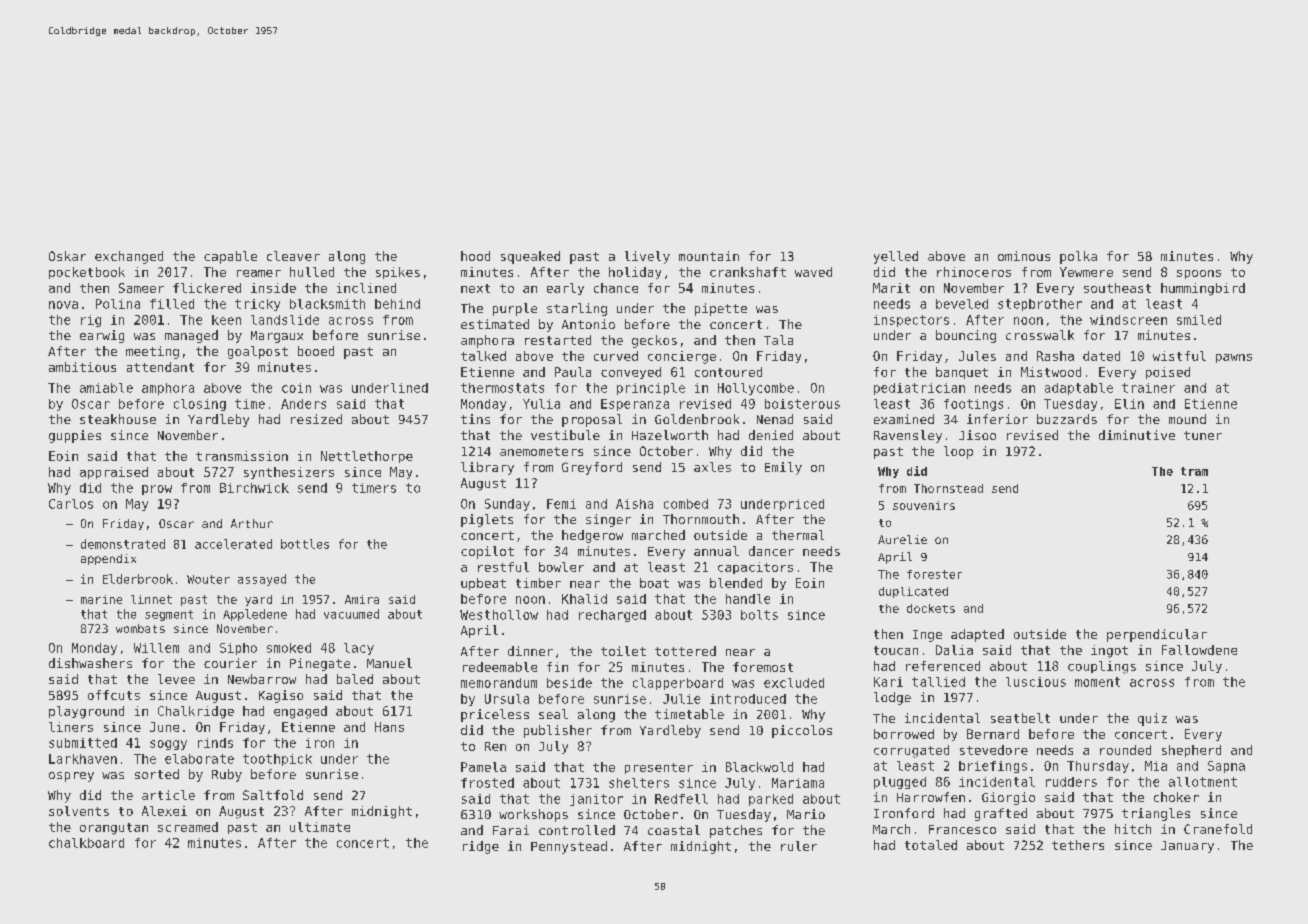 The height and width of the screenshot is (924, 1308). What do you see at coordinates (538, 583) in the screenshot?
I see `timber` at bounding box center [538, 583].
